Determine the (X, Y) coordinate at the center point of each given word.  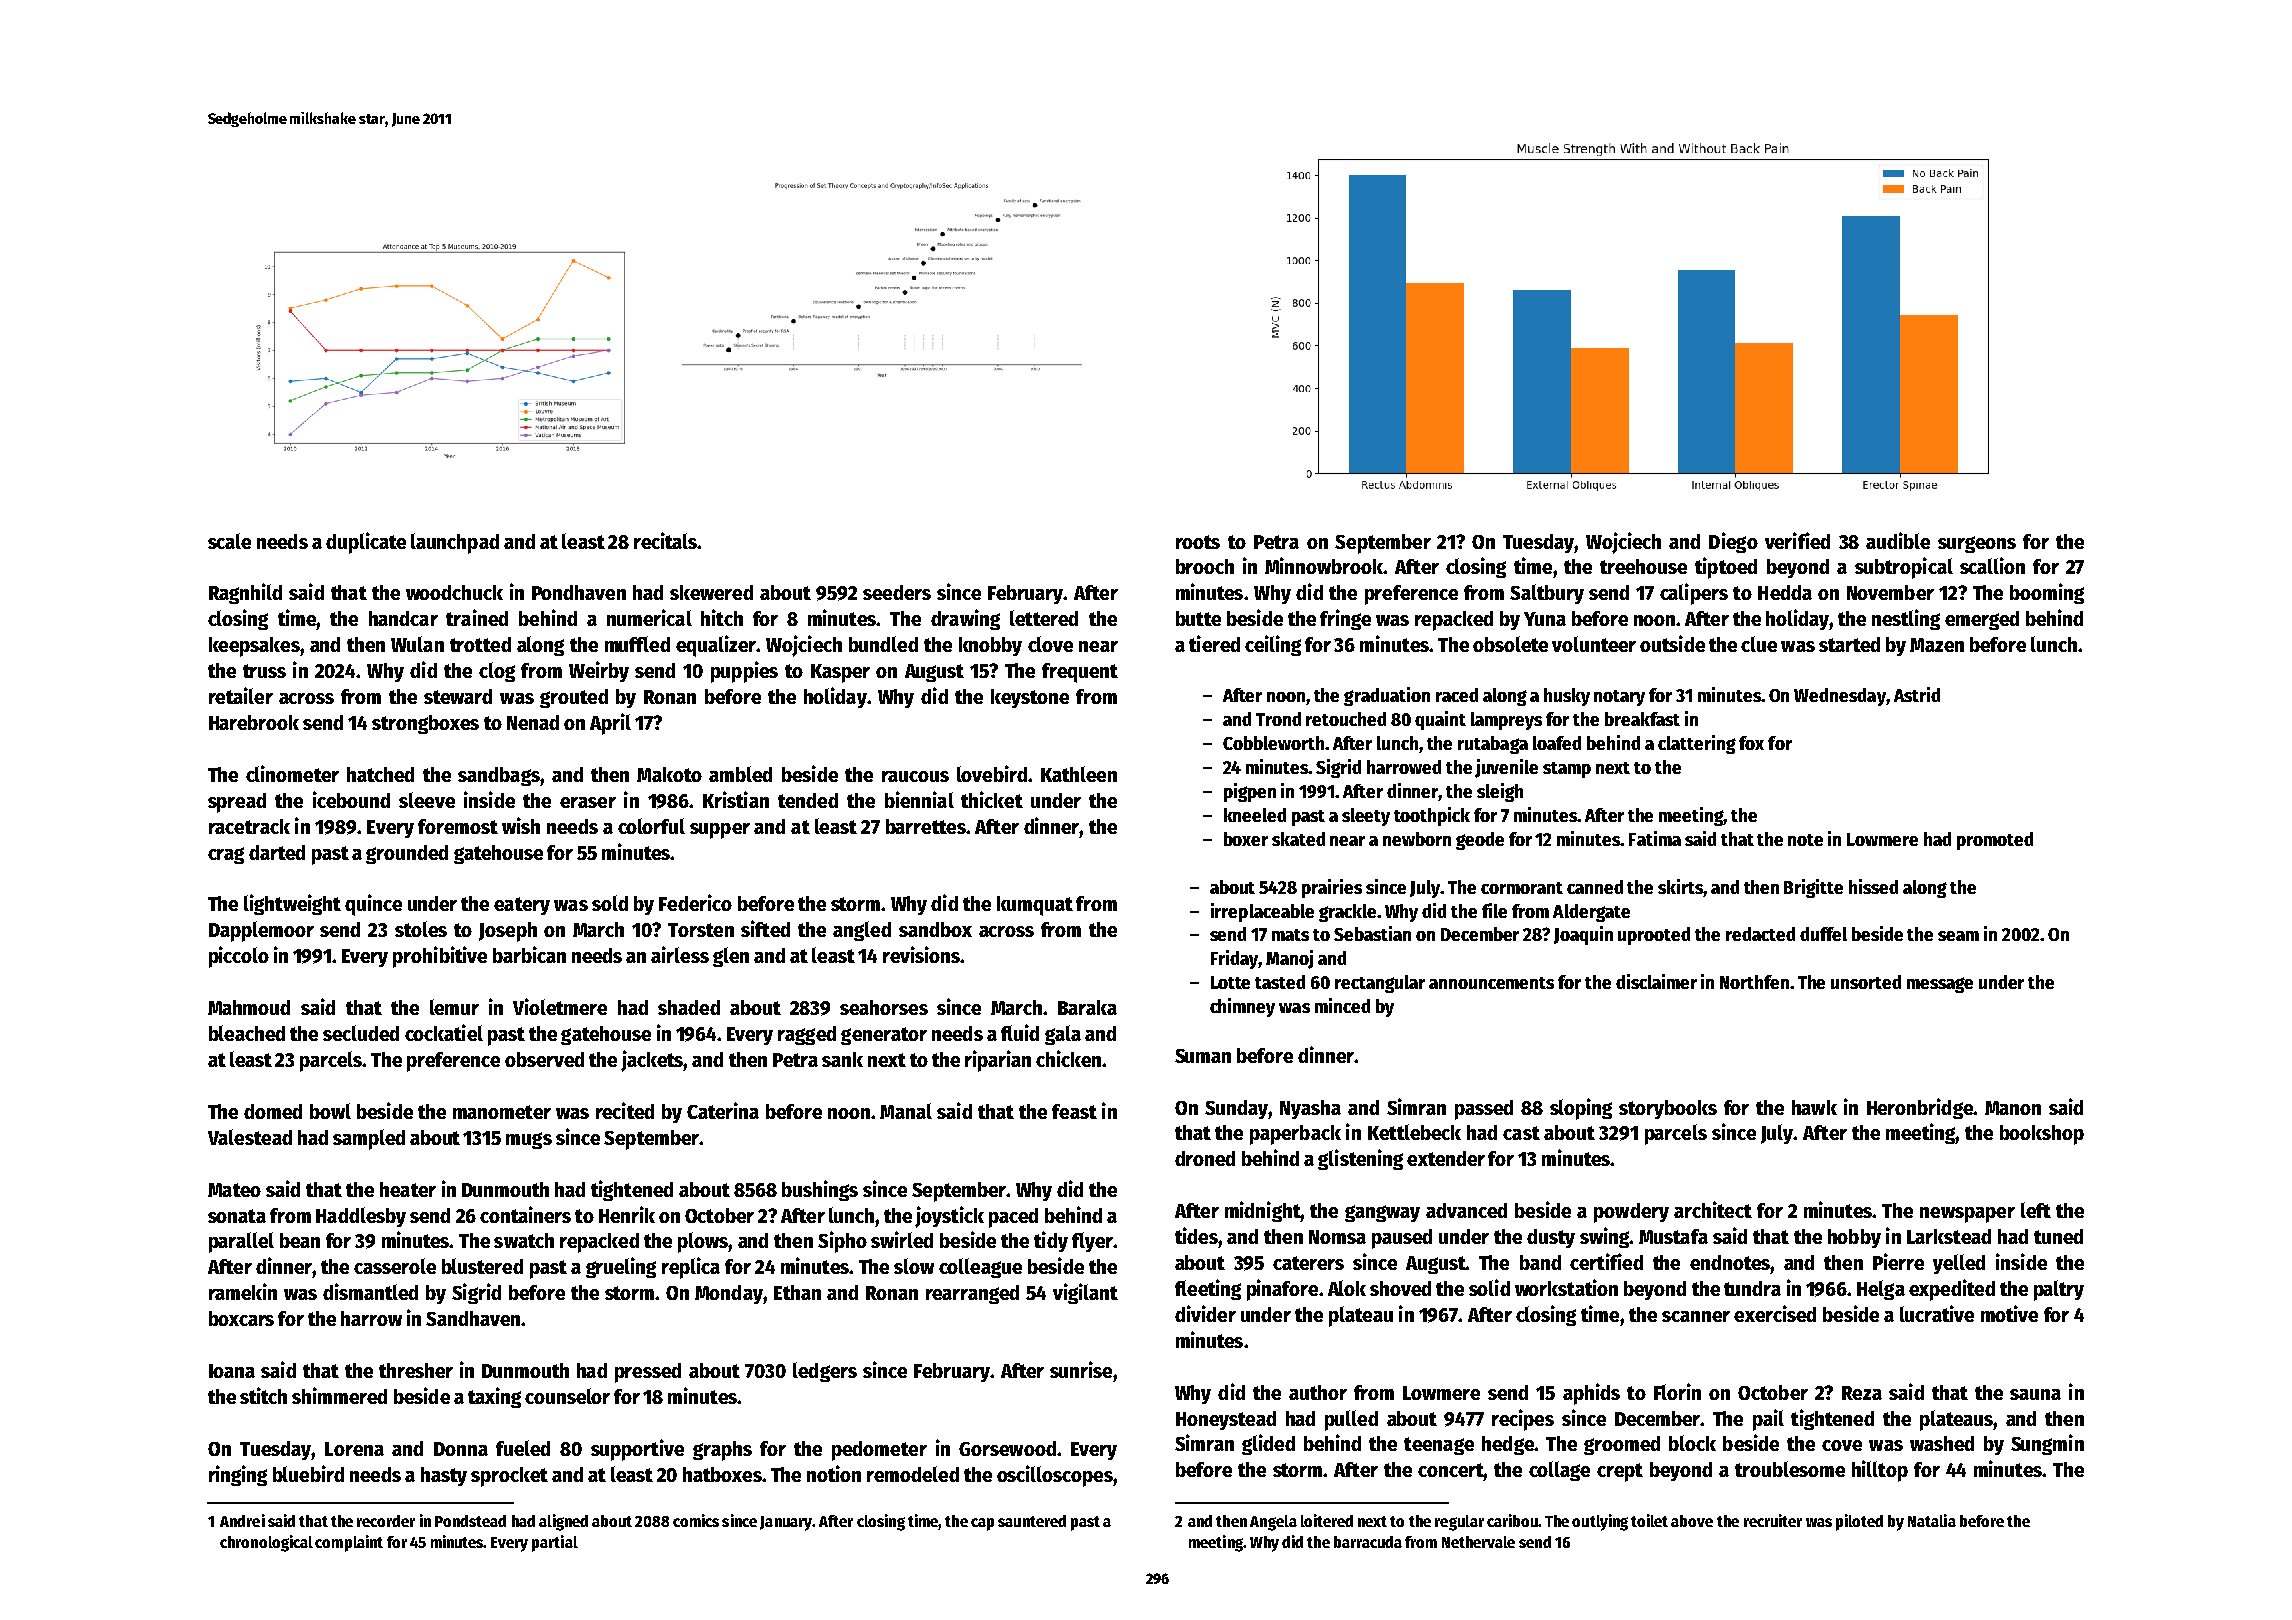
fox (1751, 743)
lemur (454, 1007)
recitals (666, 540)
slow (914, 1266)
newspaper (1967, 1215)
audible (1898, 540)
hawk (1814, 1107)
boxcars (241, 1318)
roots (1198, 542)
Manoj (1289, 959)
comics (696, 1520)
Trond (1278, 719)
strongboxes (425, 724)
